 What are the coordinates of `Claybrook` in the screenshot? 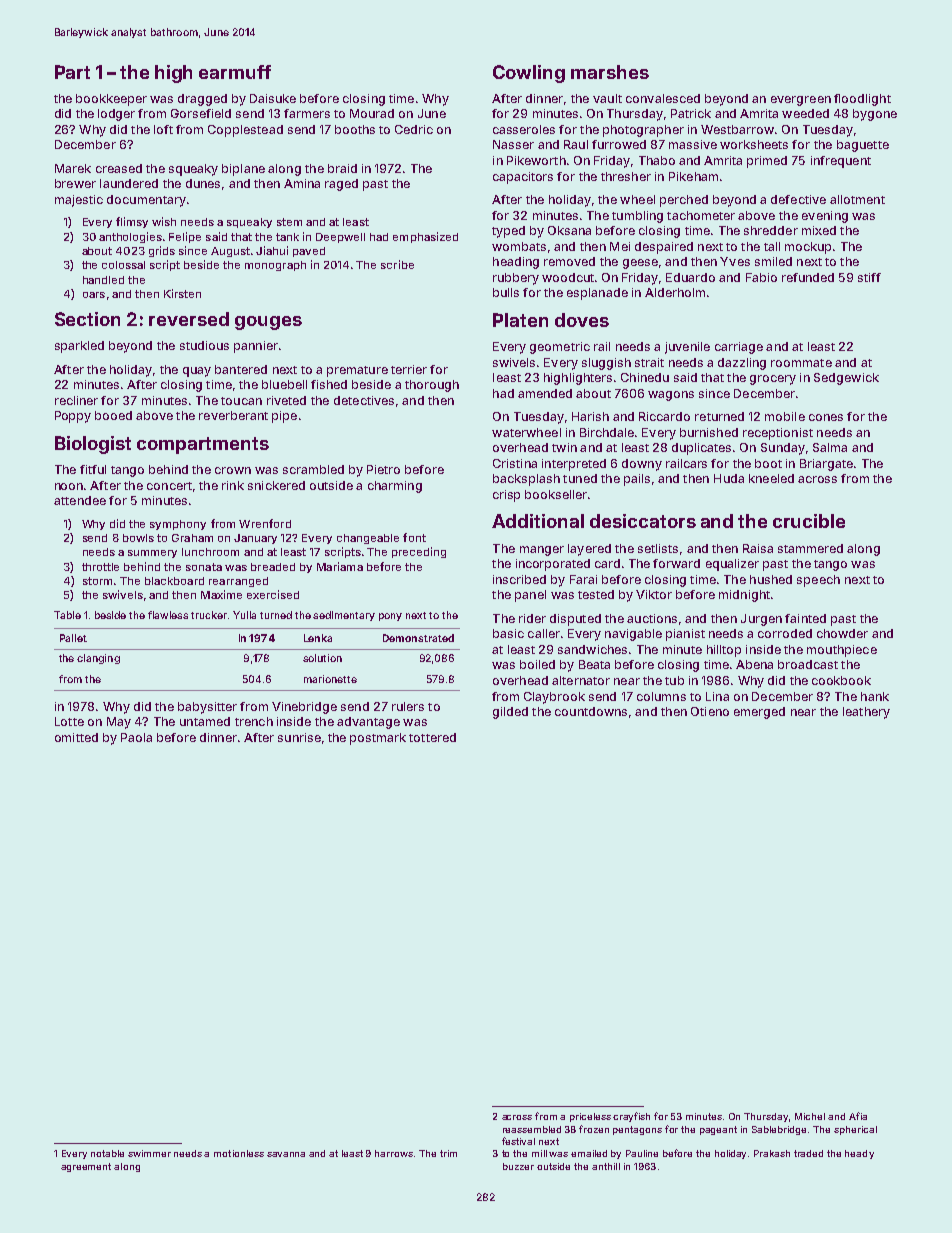 It's located at (554, 698).
